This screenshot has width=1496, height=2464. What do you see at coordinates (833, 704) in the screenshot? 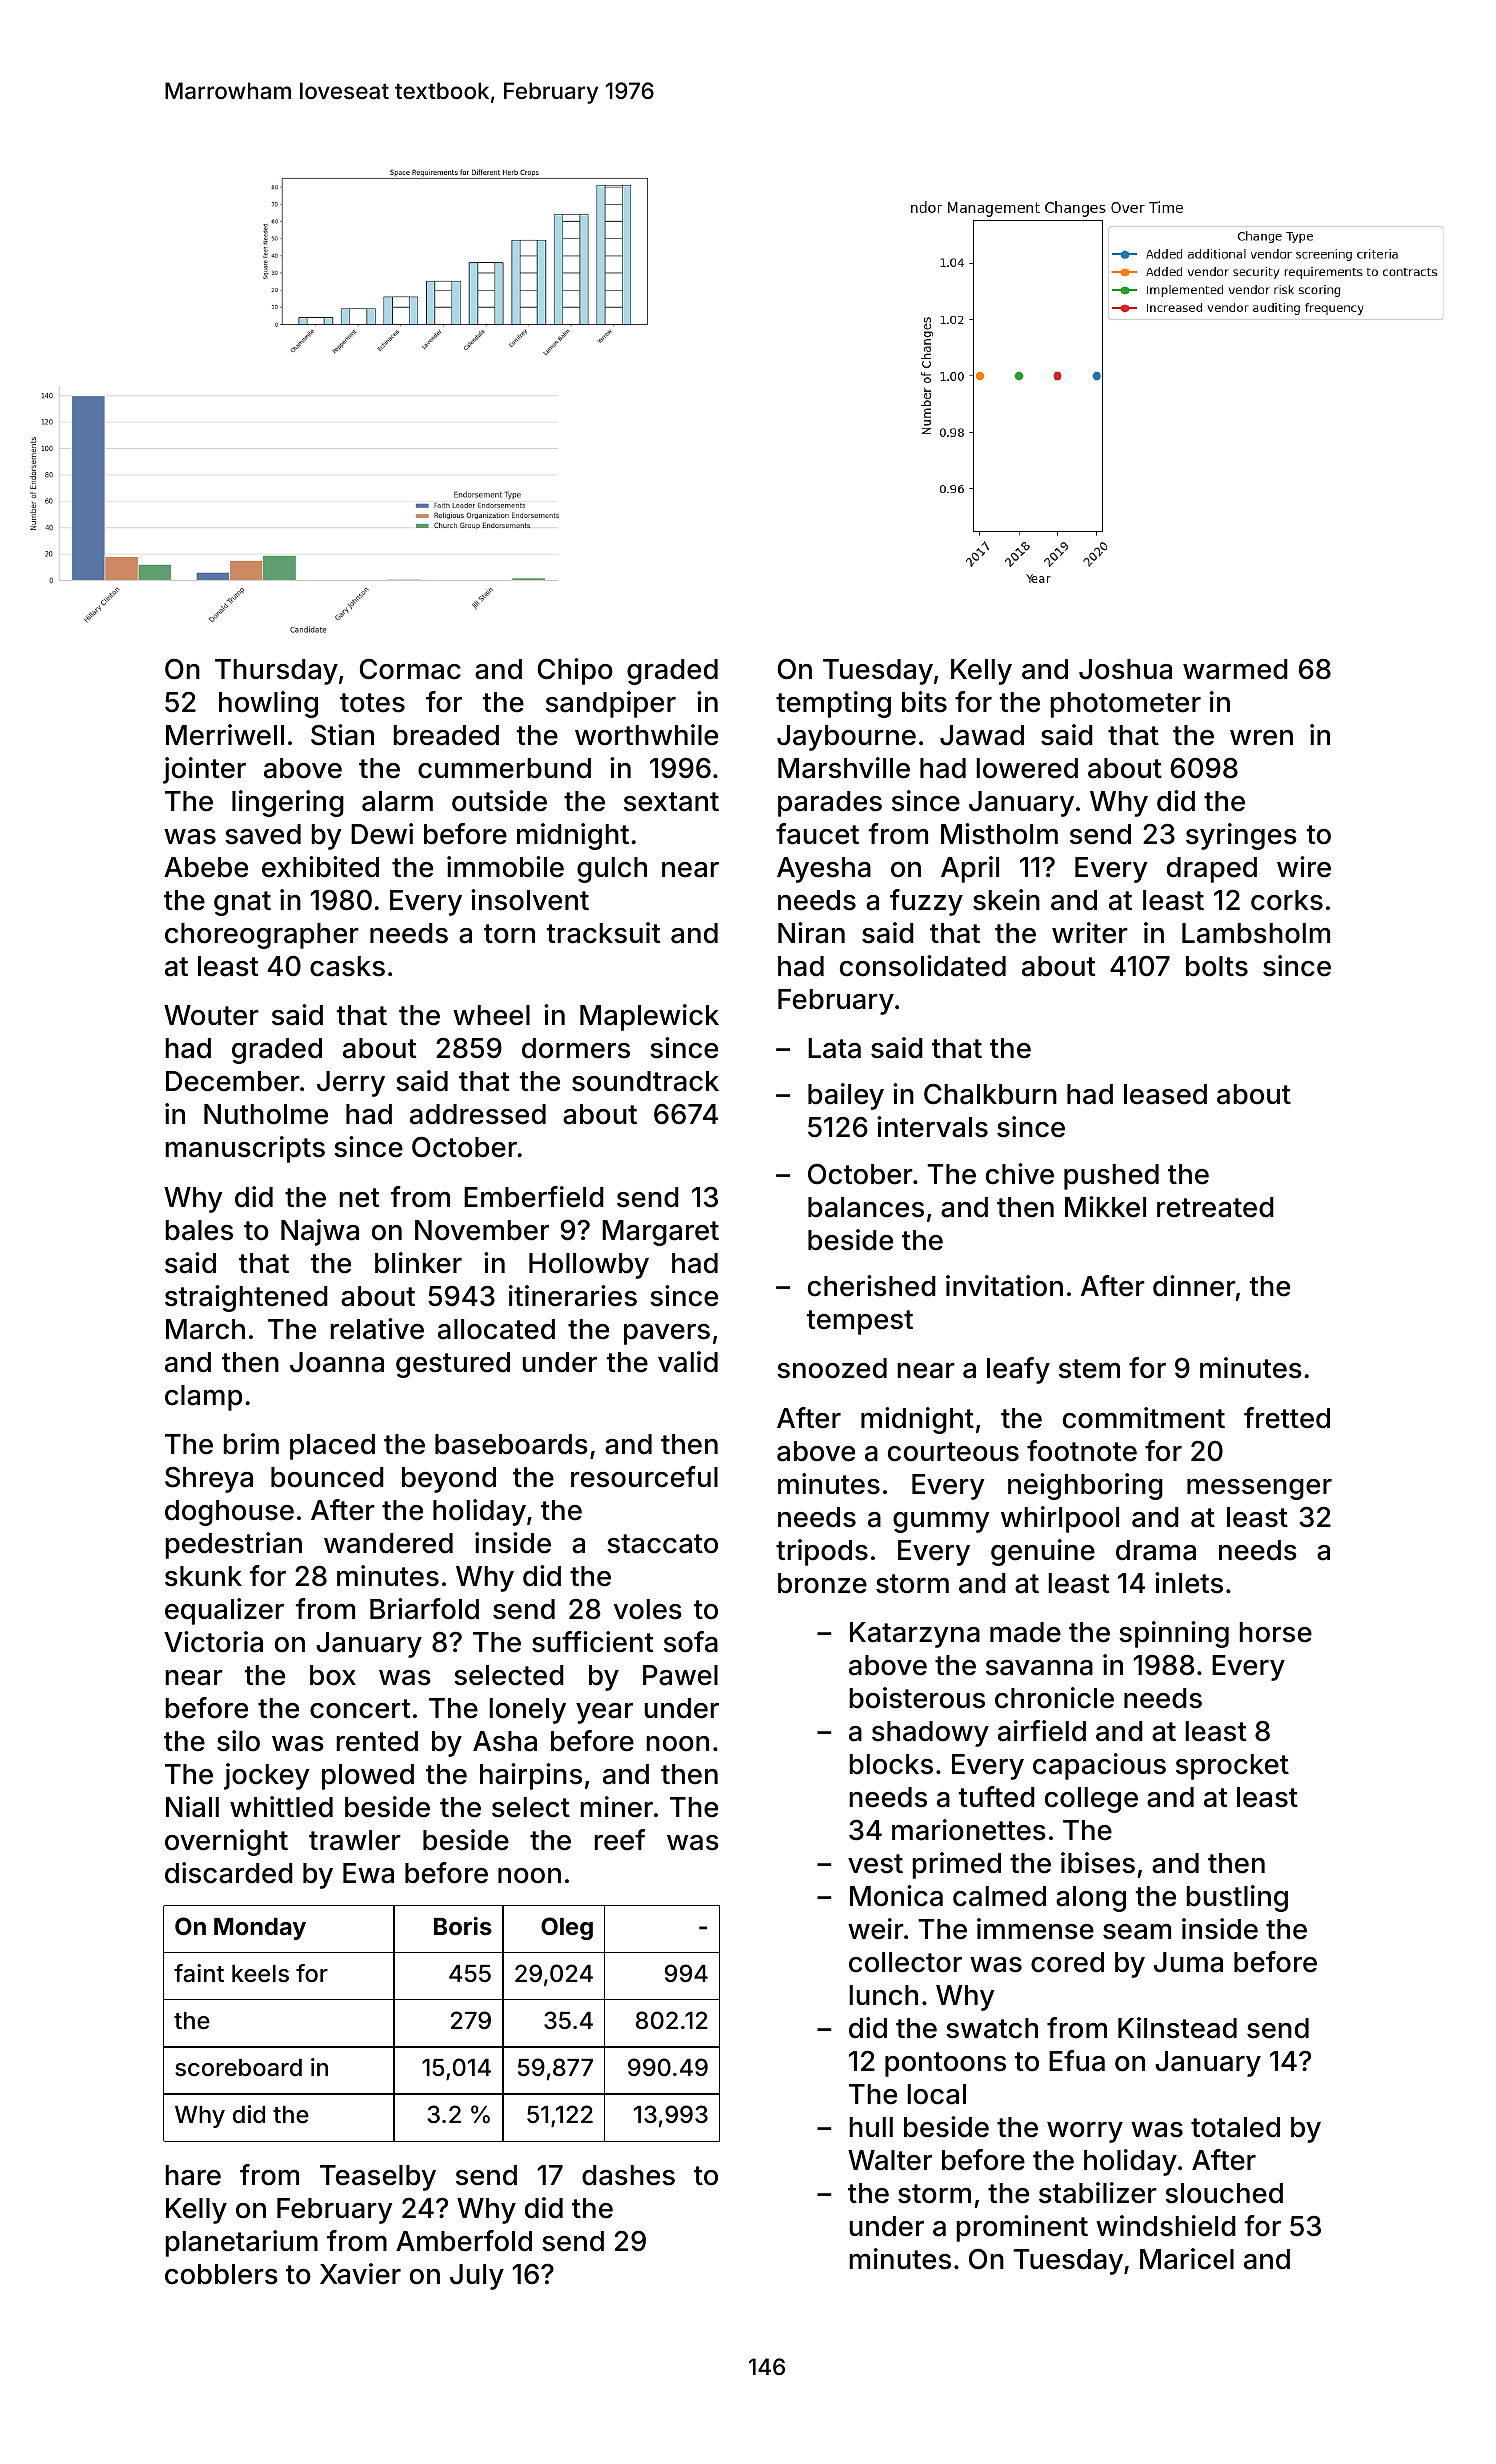
I see `tempting` at bounding box center [833, 704].
